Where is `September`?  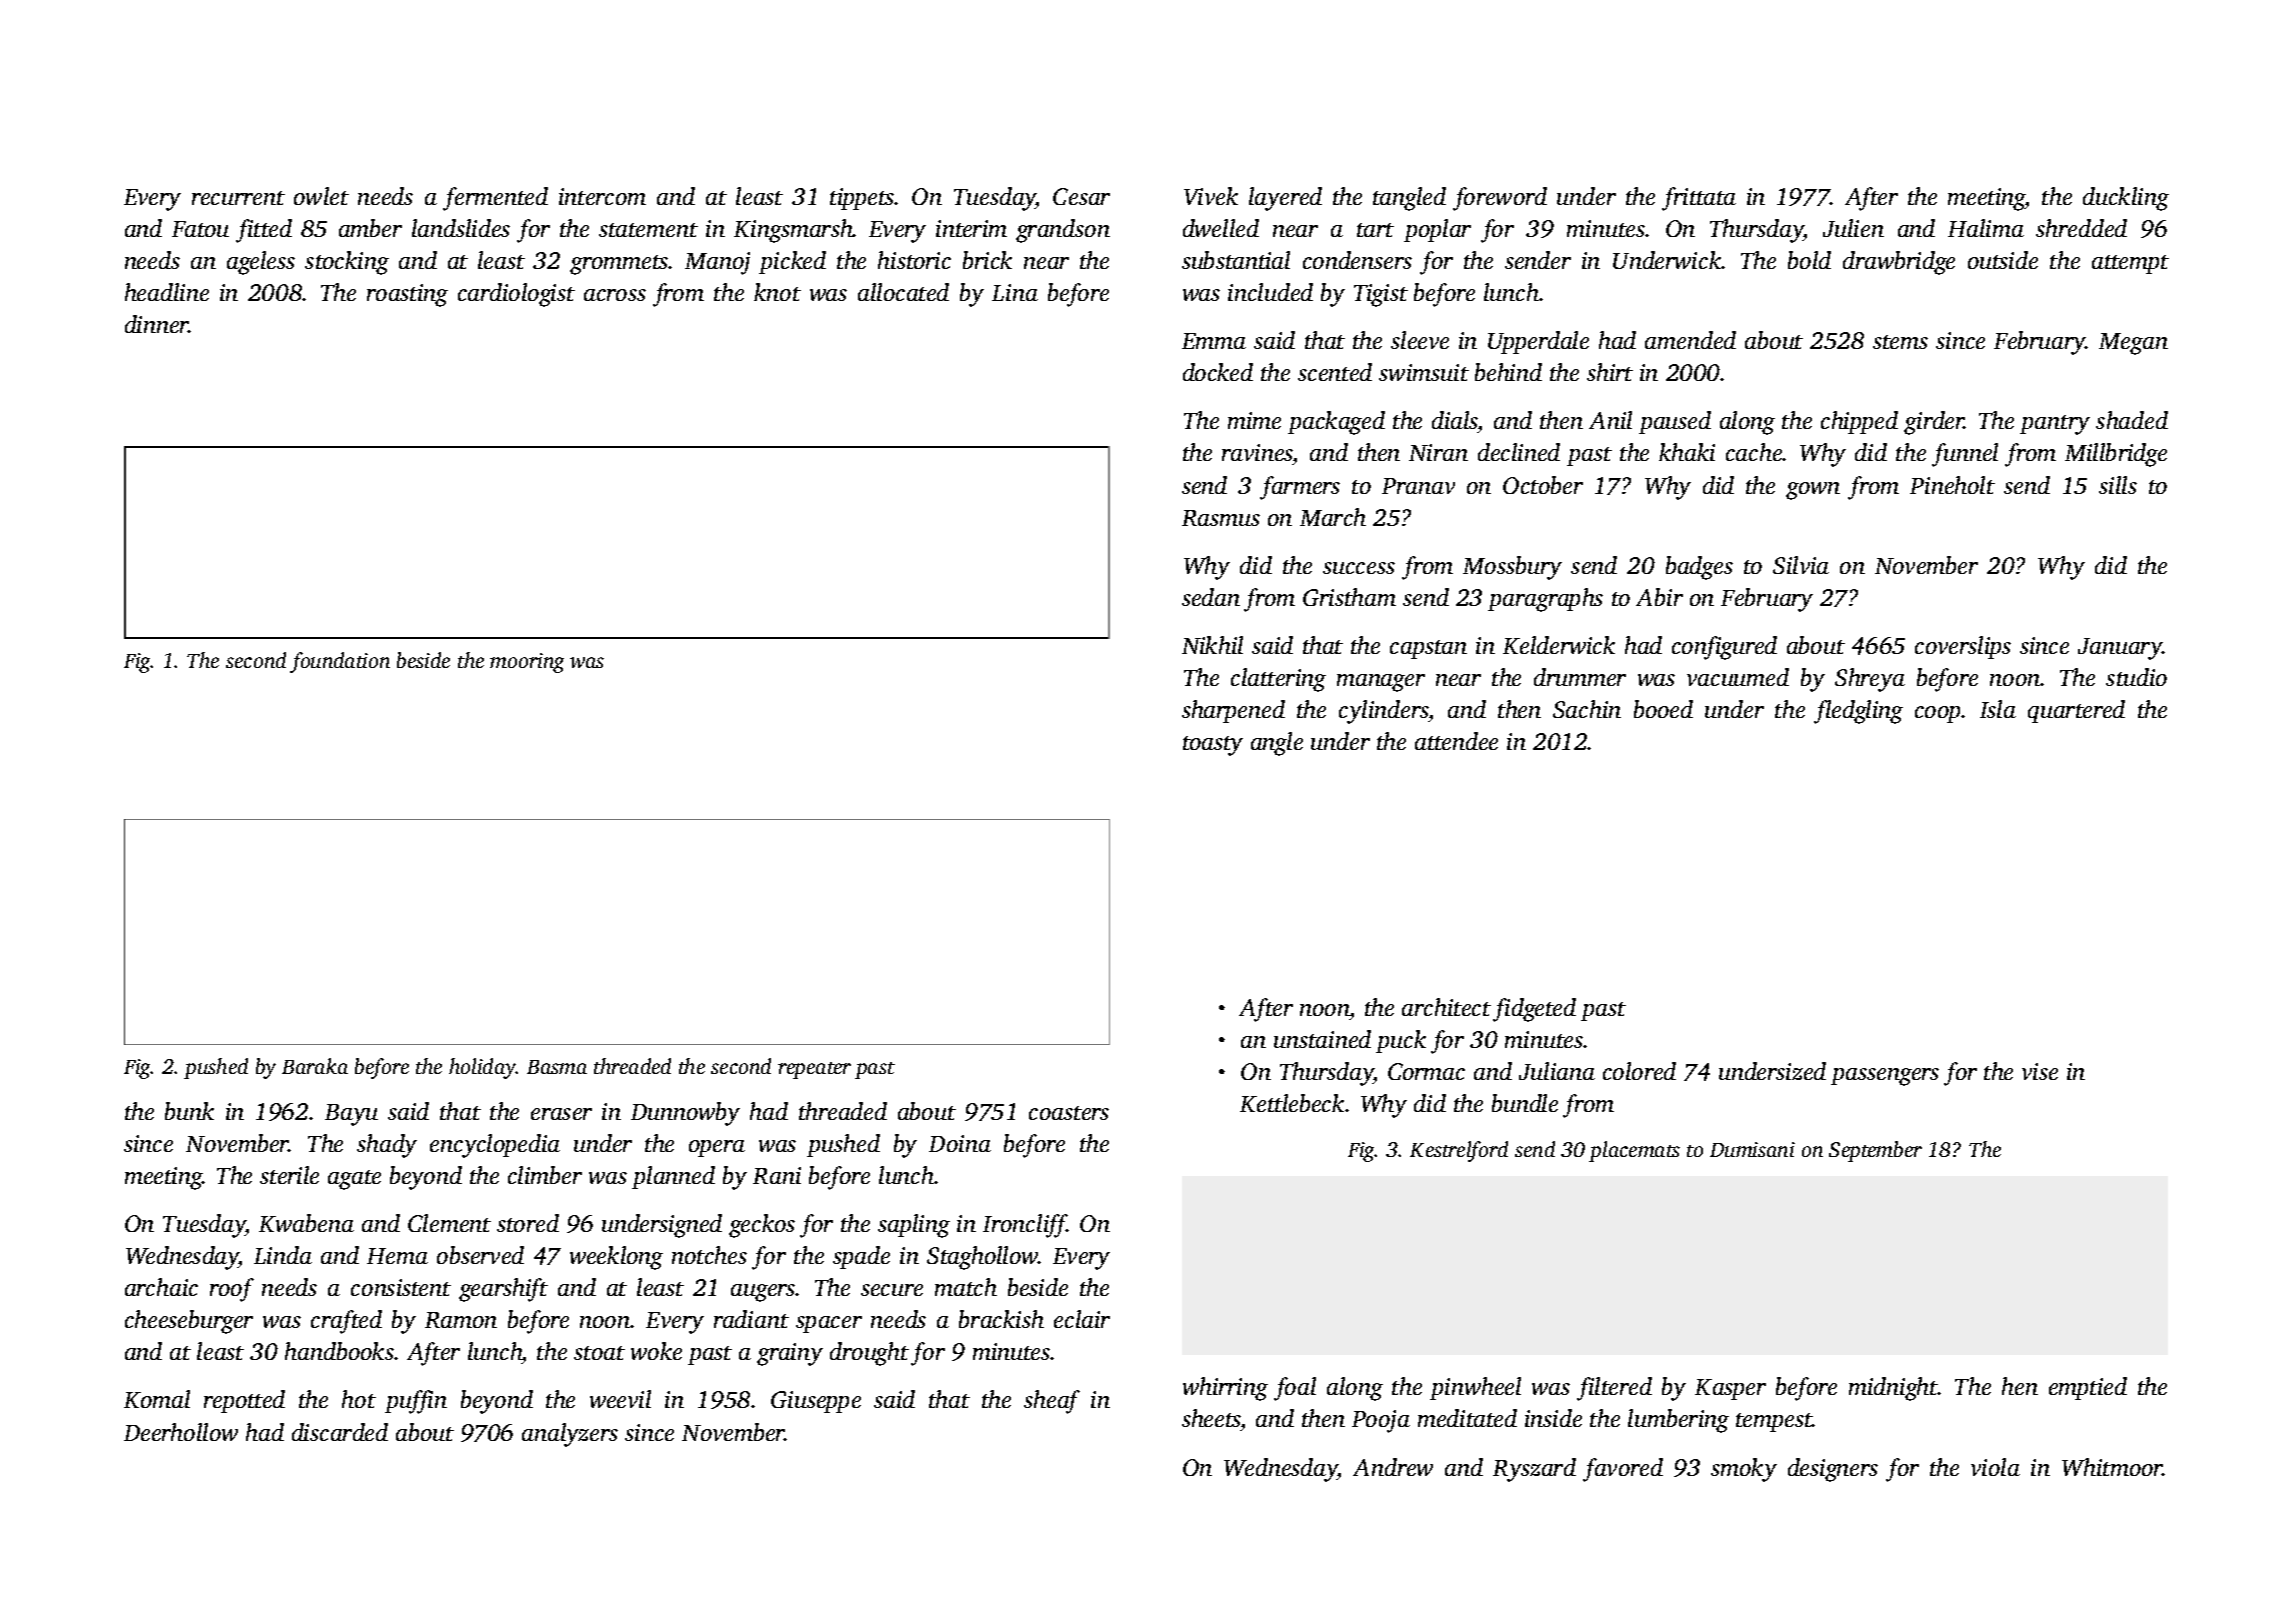
September is located at coordinates (1875, 1151).
